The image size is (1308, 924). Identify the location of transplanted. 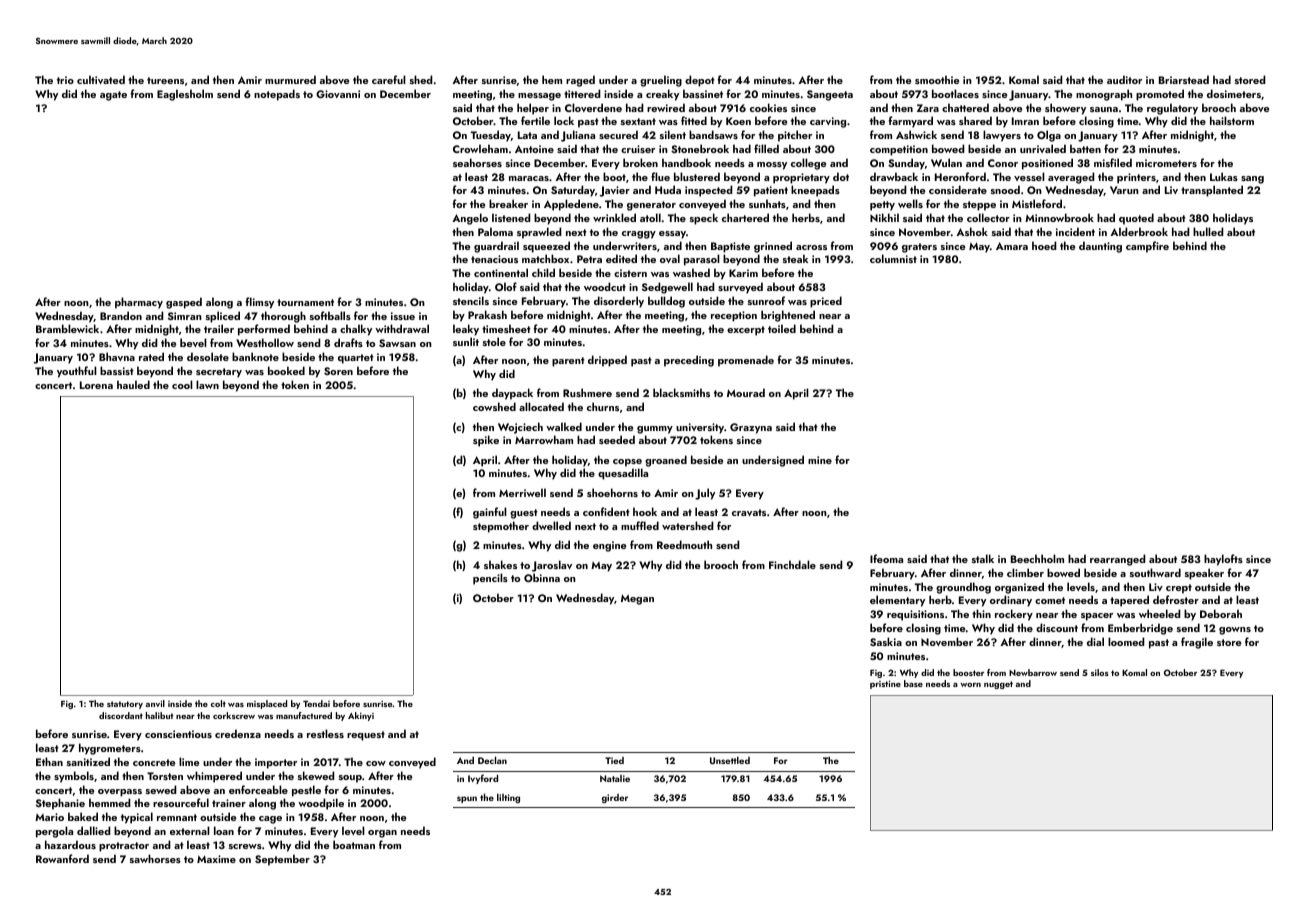
(1212, 191).
